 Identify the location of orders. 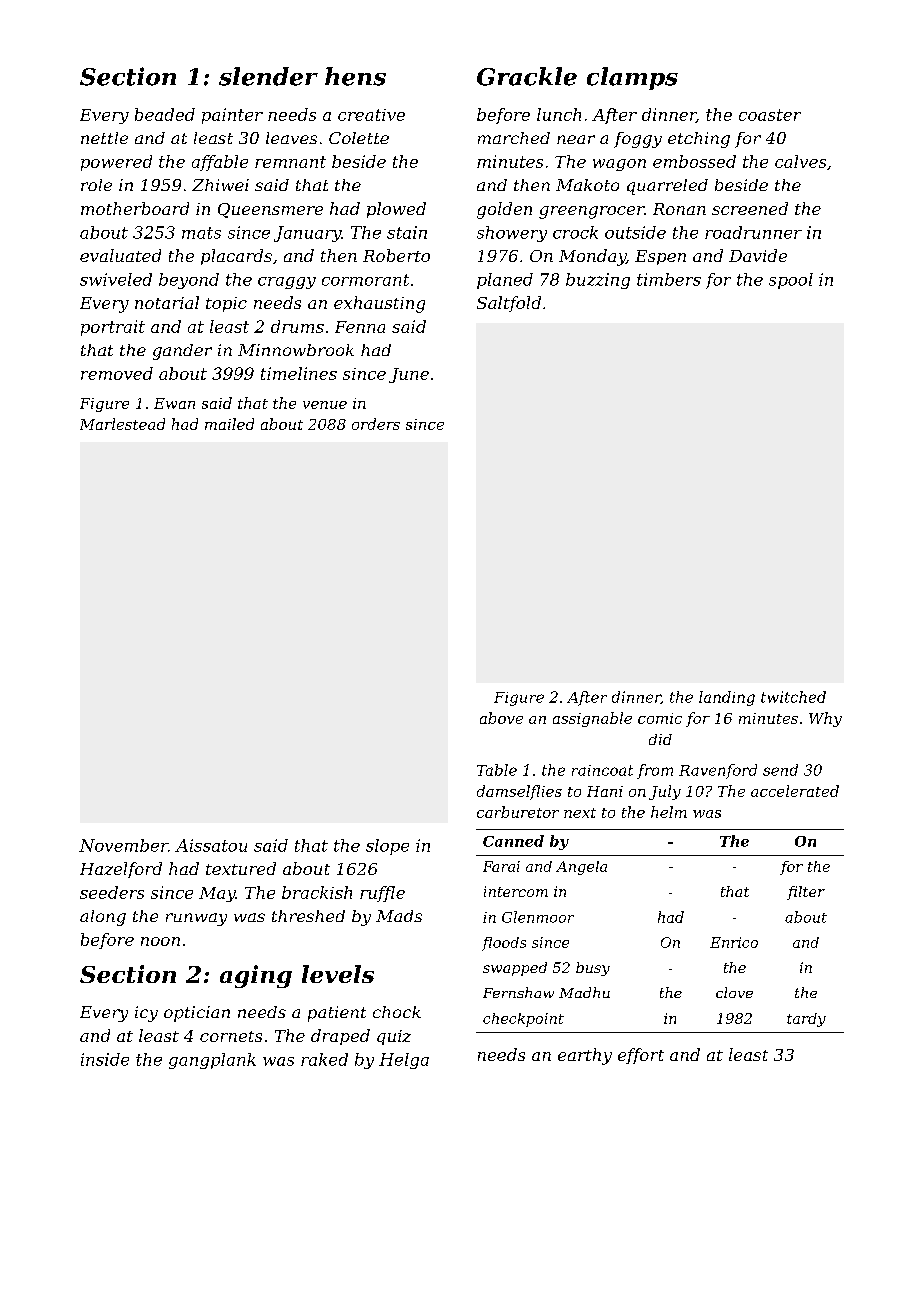
(376, 424).
